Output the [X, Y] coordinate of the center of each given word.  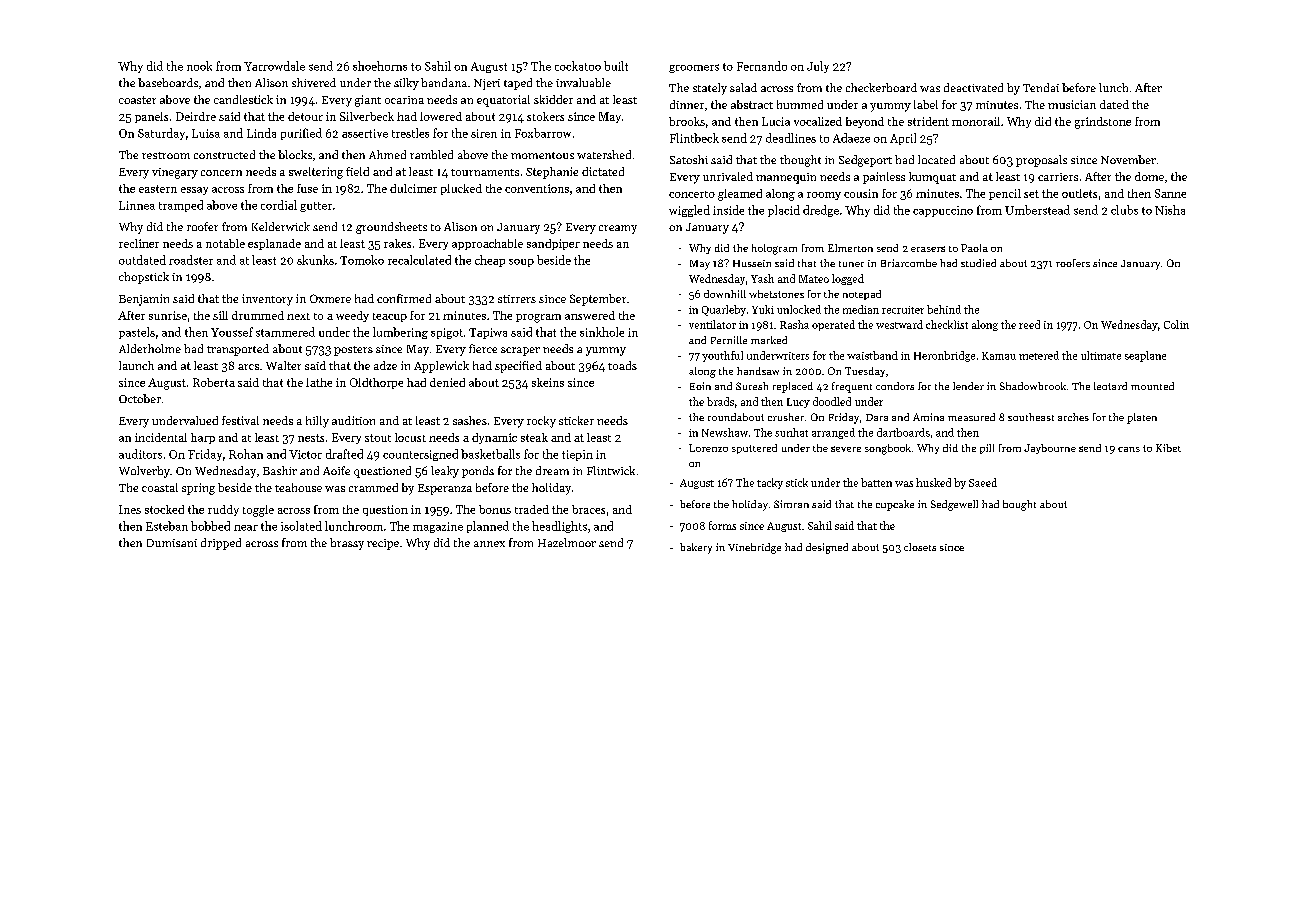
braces [588, 509]
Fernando [762, 66]
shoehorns [380, 66]
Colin [1176, 324]
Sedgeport [865, 161]
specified [518, 367]
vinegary [175, 173]
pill [987, 449]
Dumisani [172, 543]
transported [238, 350]
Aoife [336, 470]
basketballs [490, 454]
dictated [603, 171]
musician [1072, 104]
